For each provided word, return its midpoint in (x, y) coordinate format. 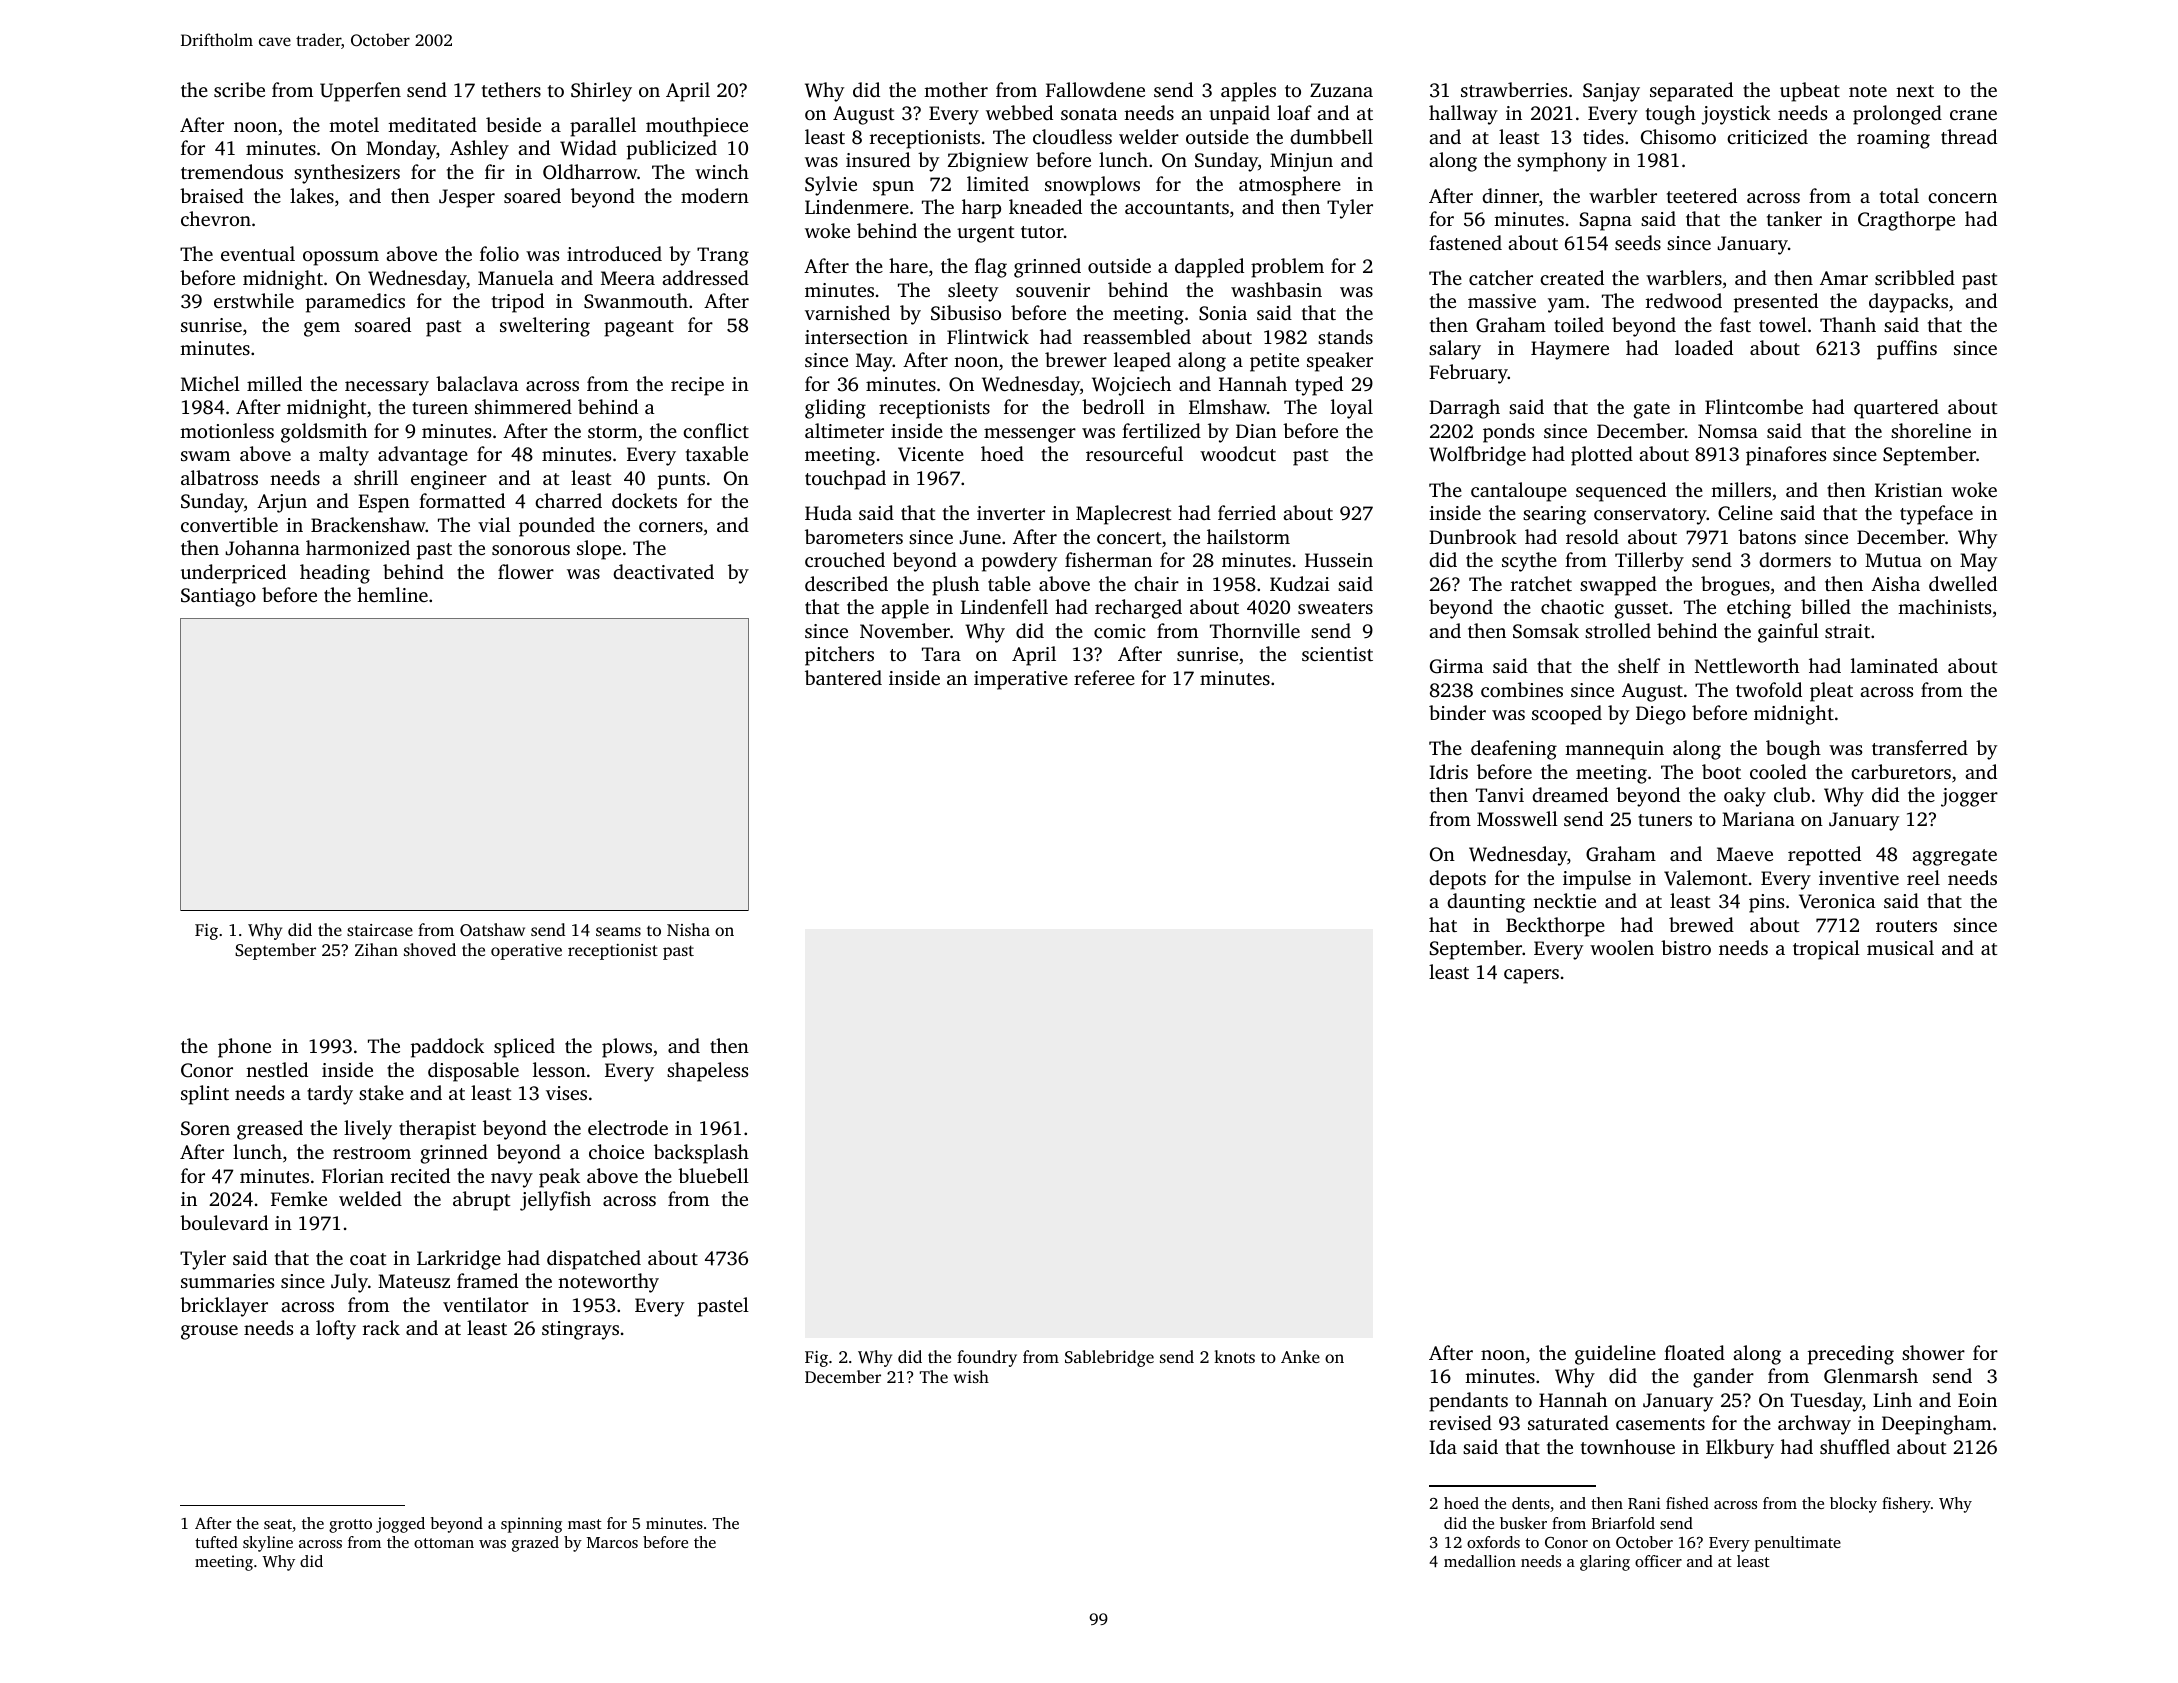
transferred (1920, 747)
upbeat (1810, 92)
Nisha (688, 929)
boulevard (224, 1222)
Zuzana (1341, 90)
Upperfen (360, 92)
